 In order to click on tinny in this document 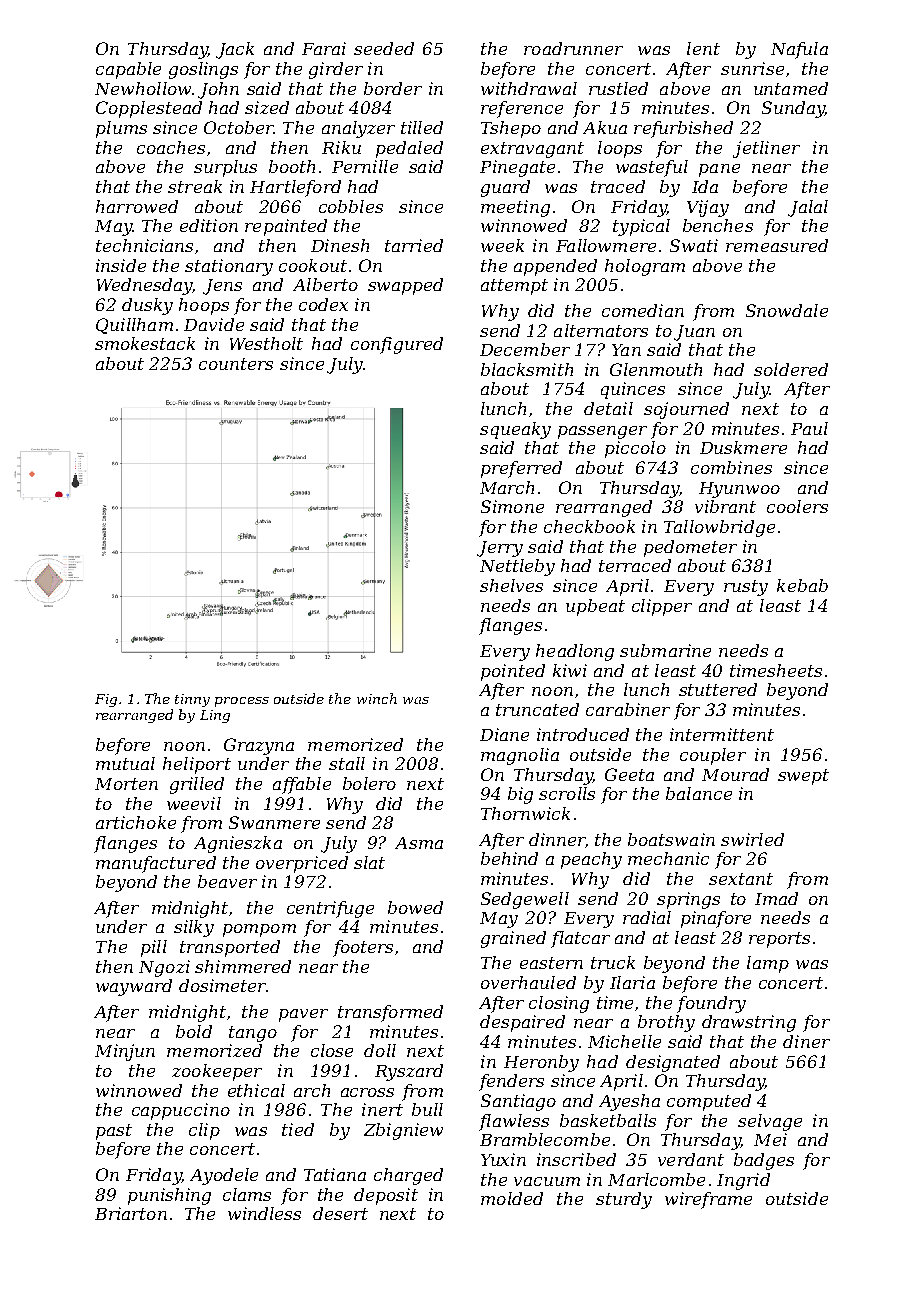, I will do `click(192, 700)`.
